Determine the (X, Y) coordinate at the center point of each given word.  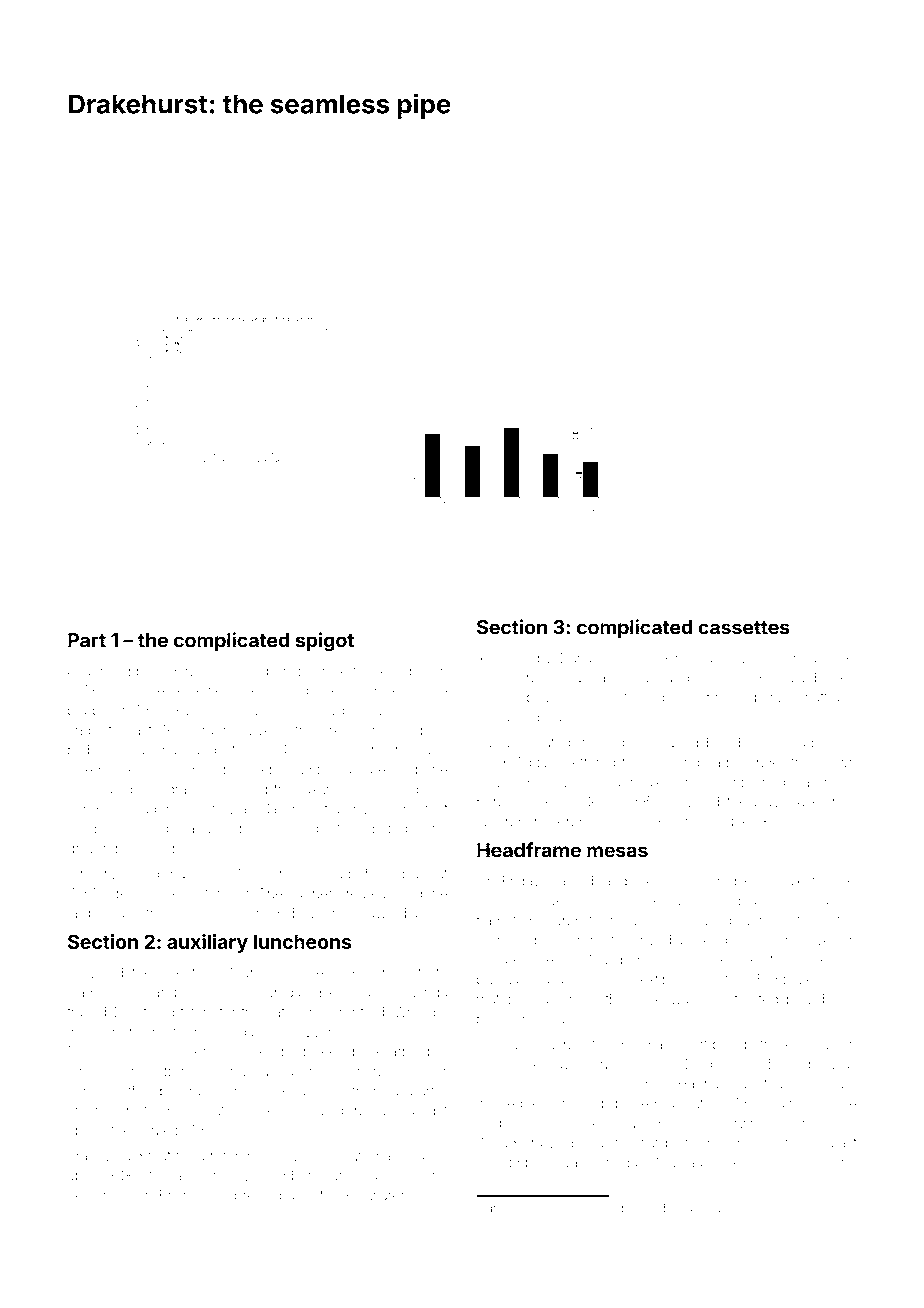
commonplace (522, 941)
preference (236, 1155)
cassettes (744, 628)
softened (252, 913)
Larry (339, 1177)
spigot (324, 642)
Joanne (92, 671)
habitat (697, 1209)
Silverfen (829, 939)
